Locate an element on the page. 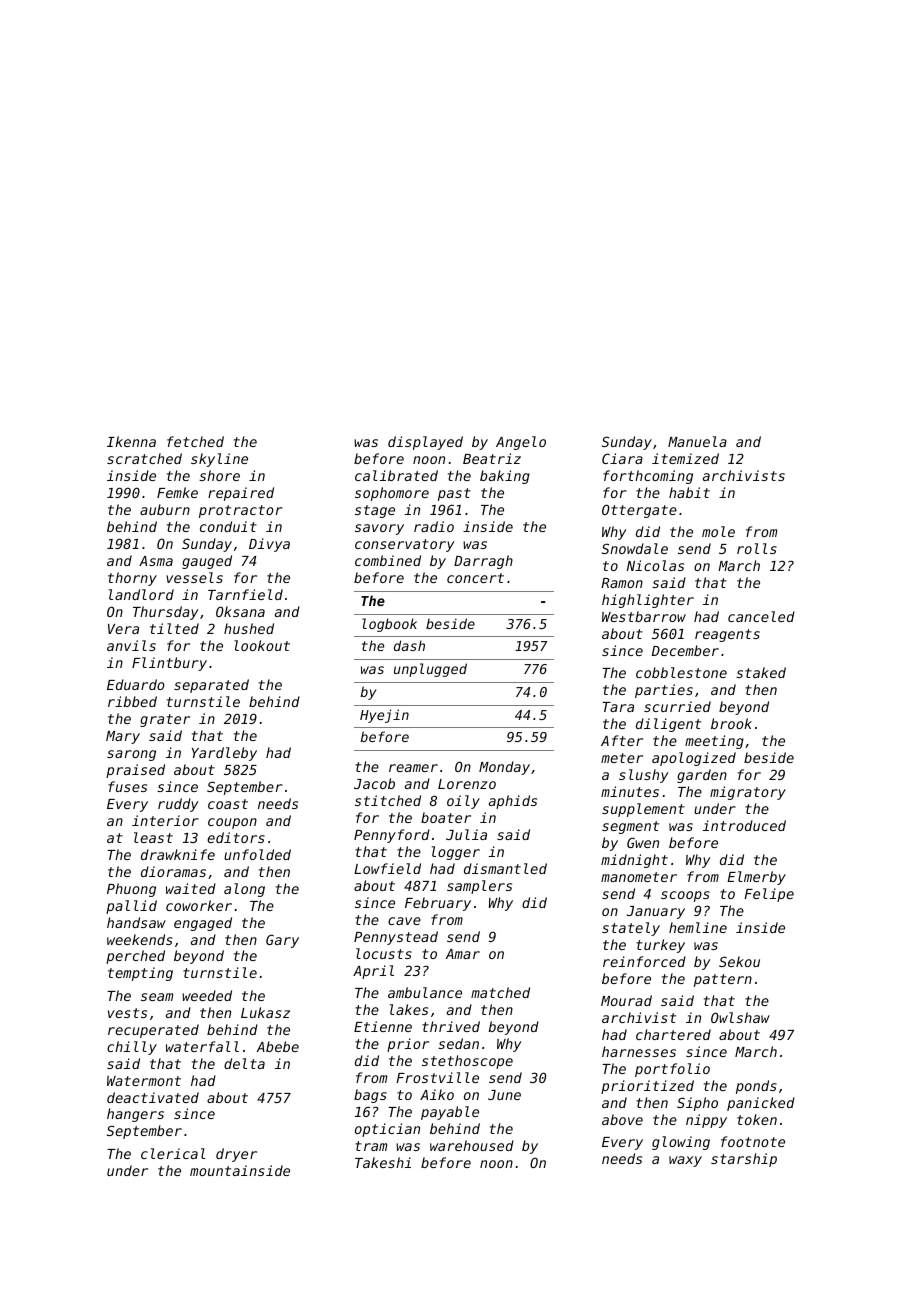 This page has height=1316, width=908. Manuela is located at coordinates (697, 441).
